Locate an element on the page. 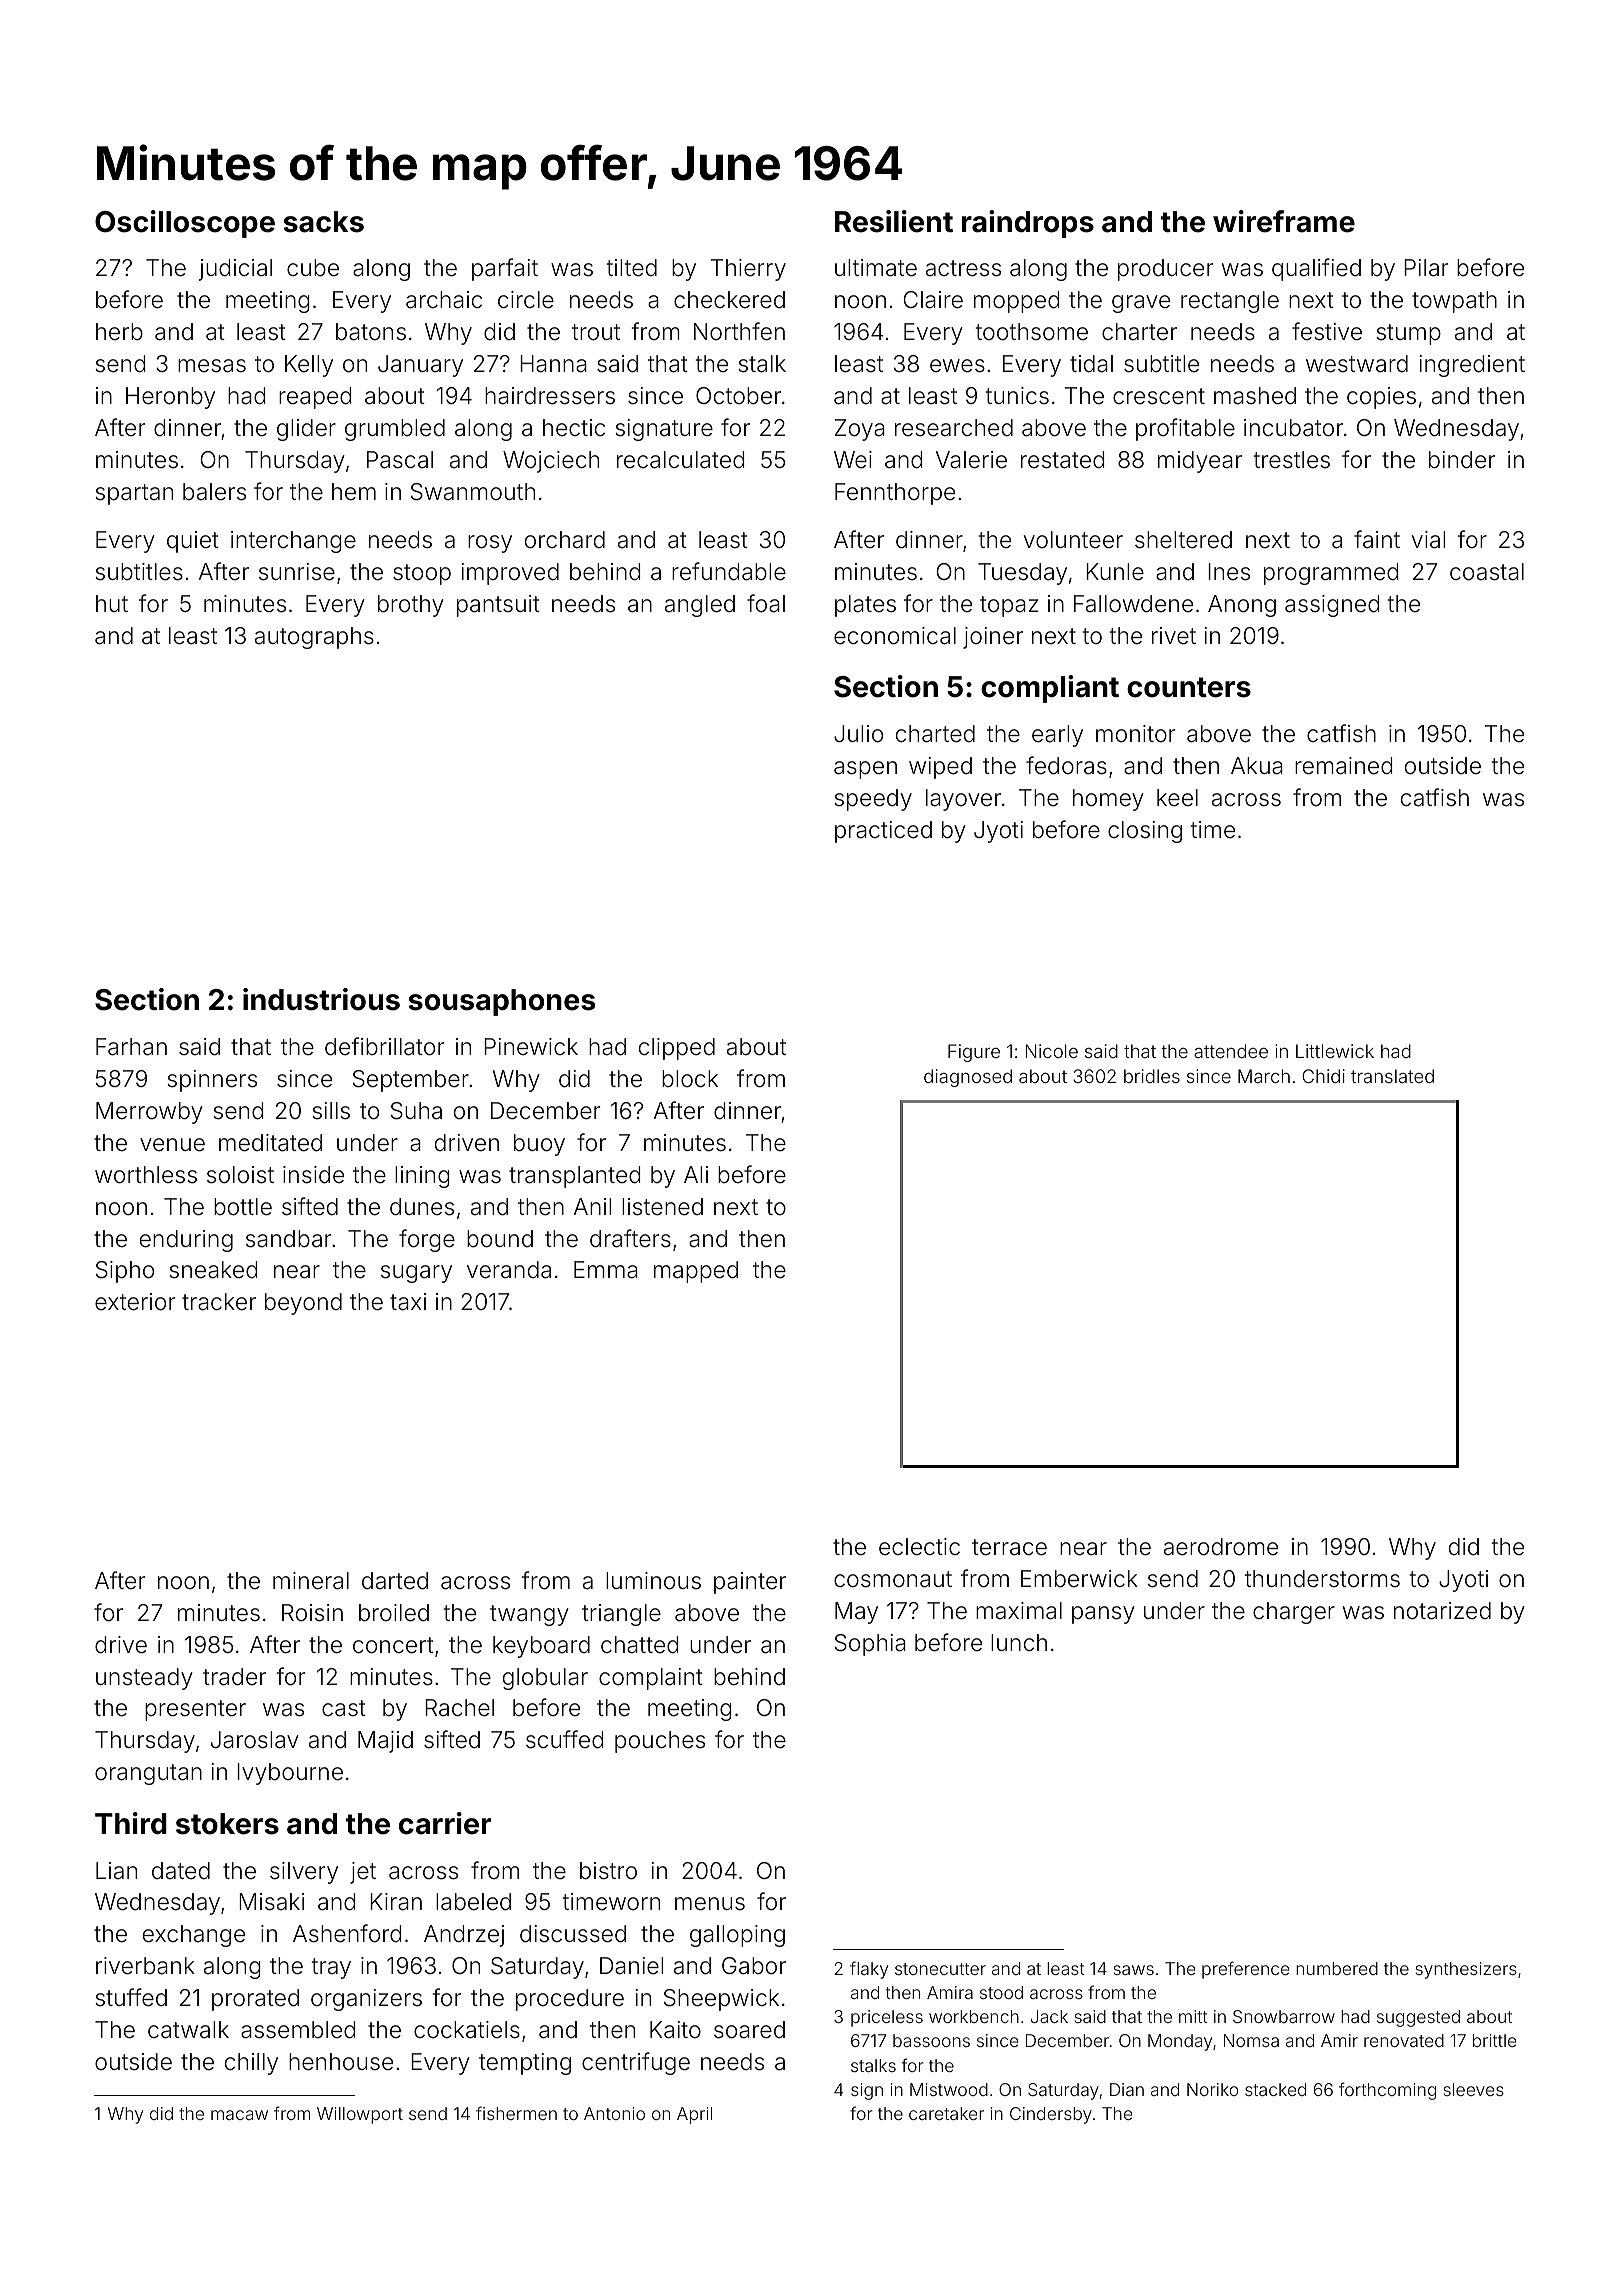 The width and height of the page is (1620, 2292). Littlewick is located at coordinates (1335, 1051).
